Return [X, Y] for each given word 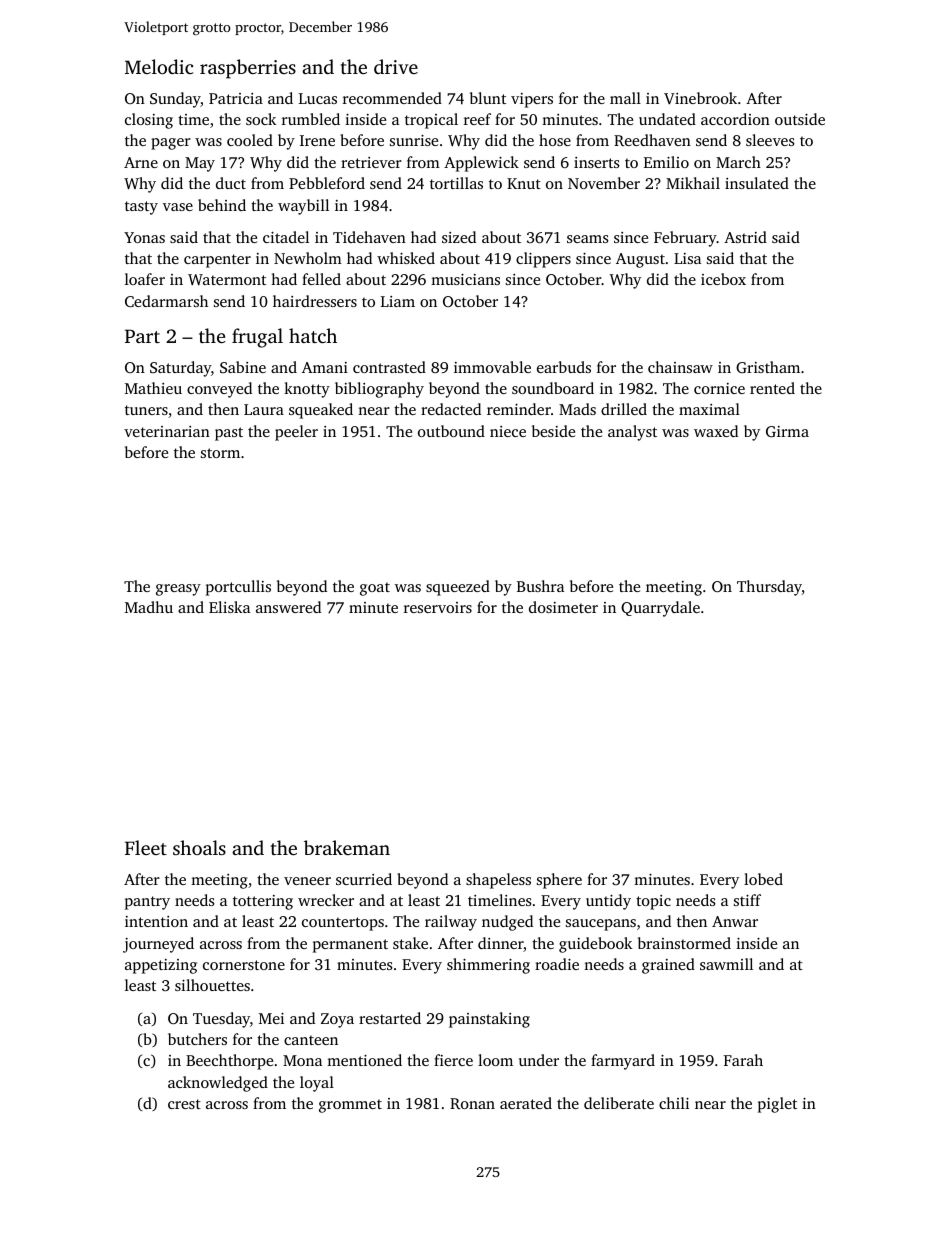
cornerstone [244, 965]
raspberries [248, 69]
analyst [632, 433]
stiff [747, 900]
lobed [763, 879]
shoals [199, 847]
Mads [577, 409]
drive [396, 66]
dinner [501, 944]
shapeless [498, 881]
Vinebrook [700, 98]
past [229, 434]
